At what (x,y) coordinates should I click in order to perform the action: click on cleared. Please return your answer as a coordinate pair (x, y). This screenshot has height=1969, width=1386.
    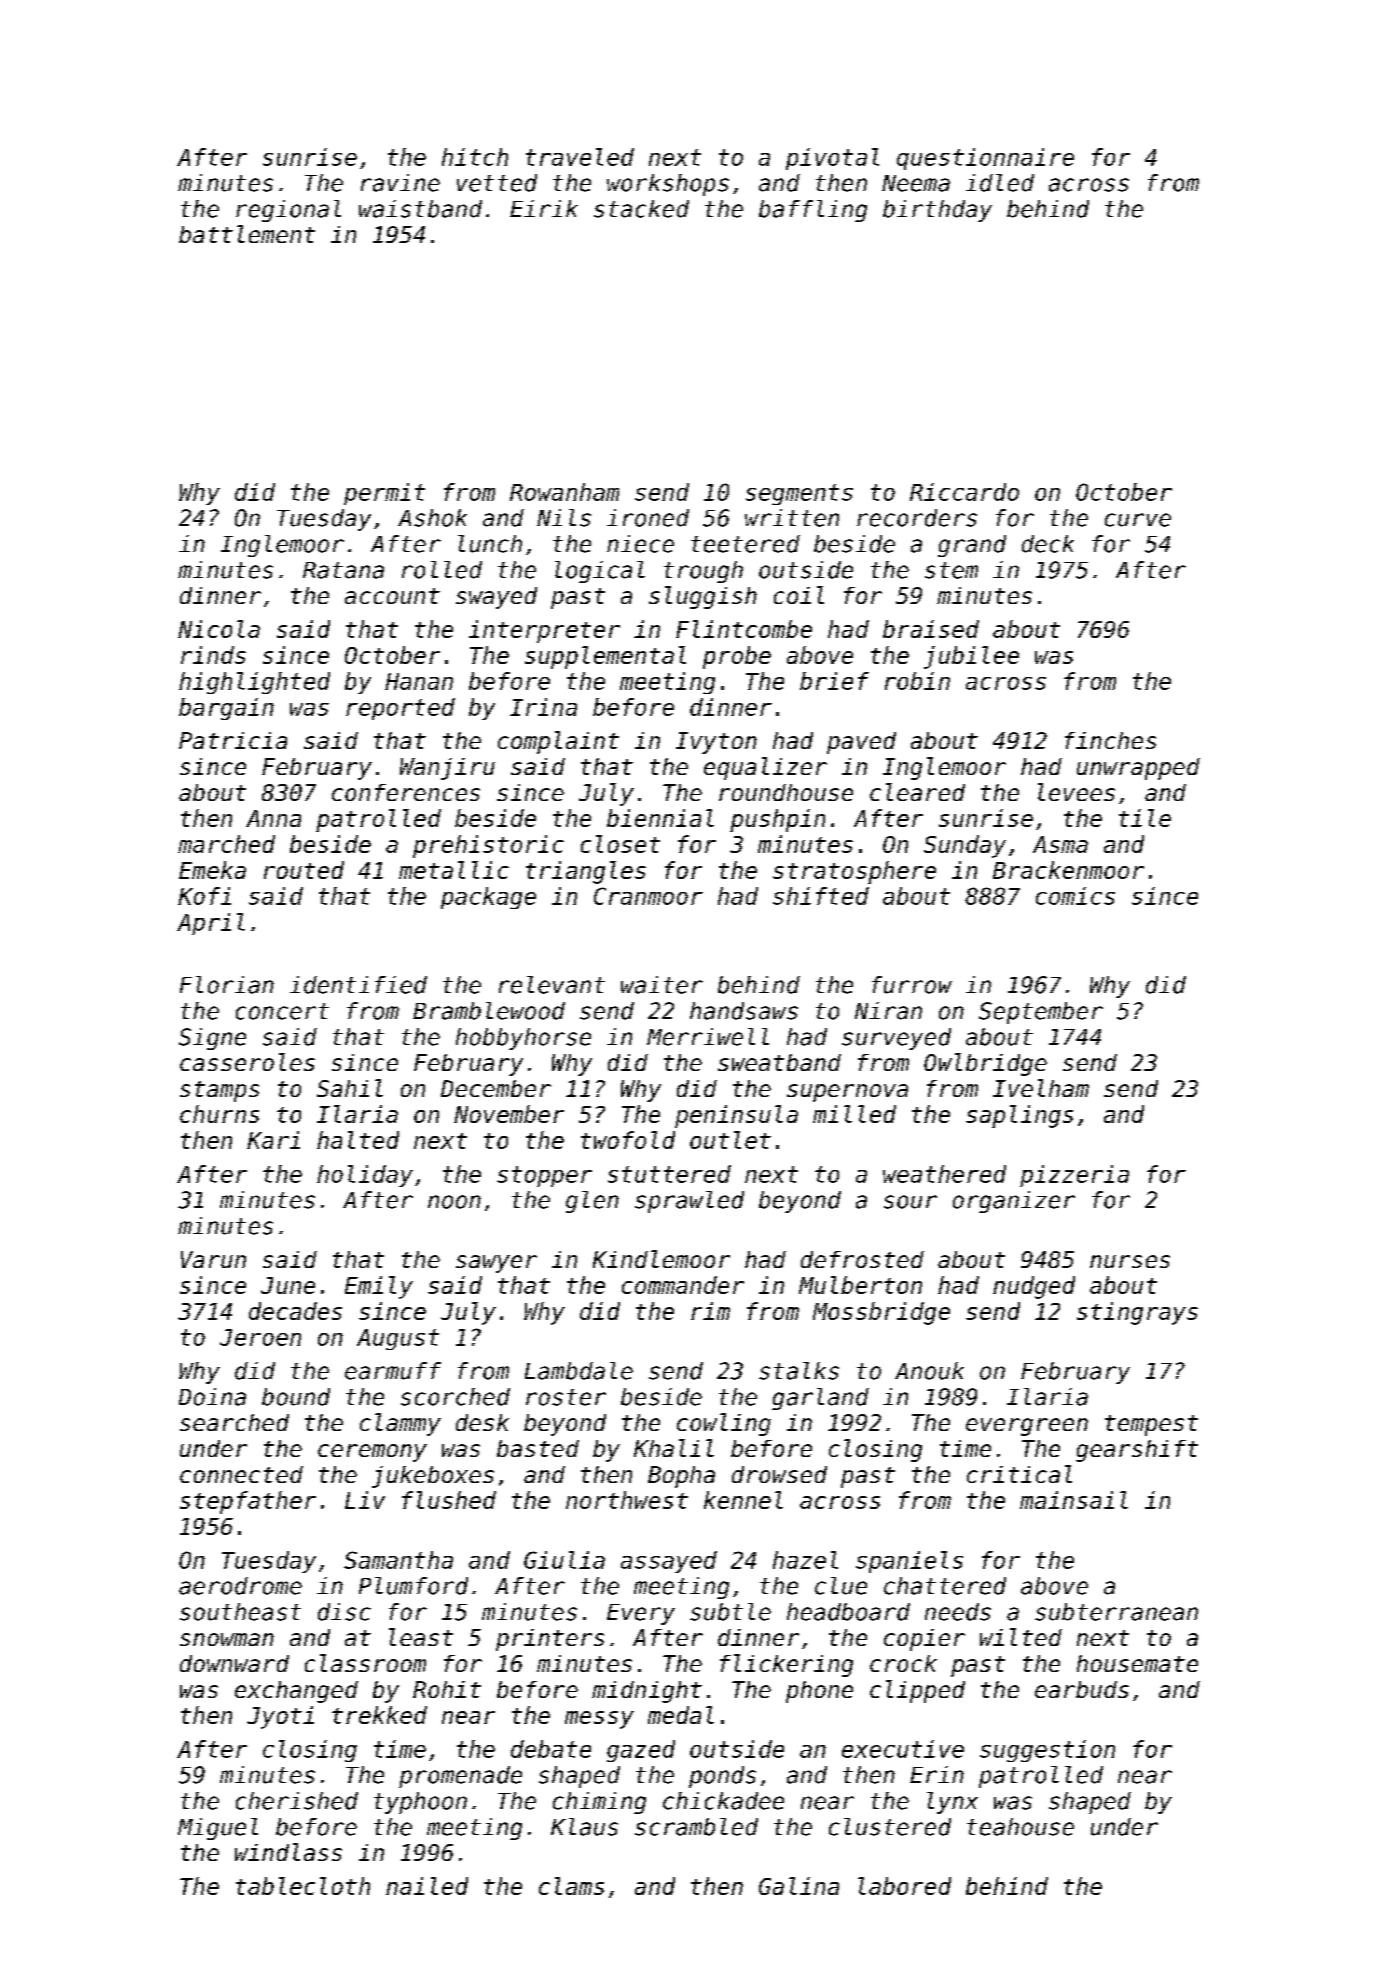
    Looking at the image, I should click on (917, 792).
